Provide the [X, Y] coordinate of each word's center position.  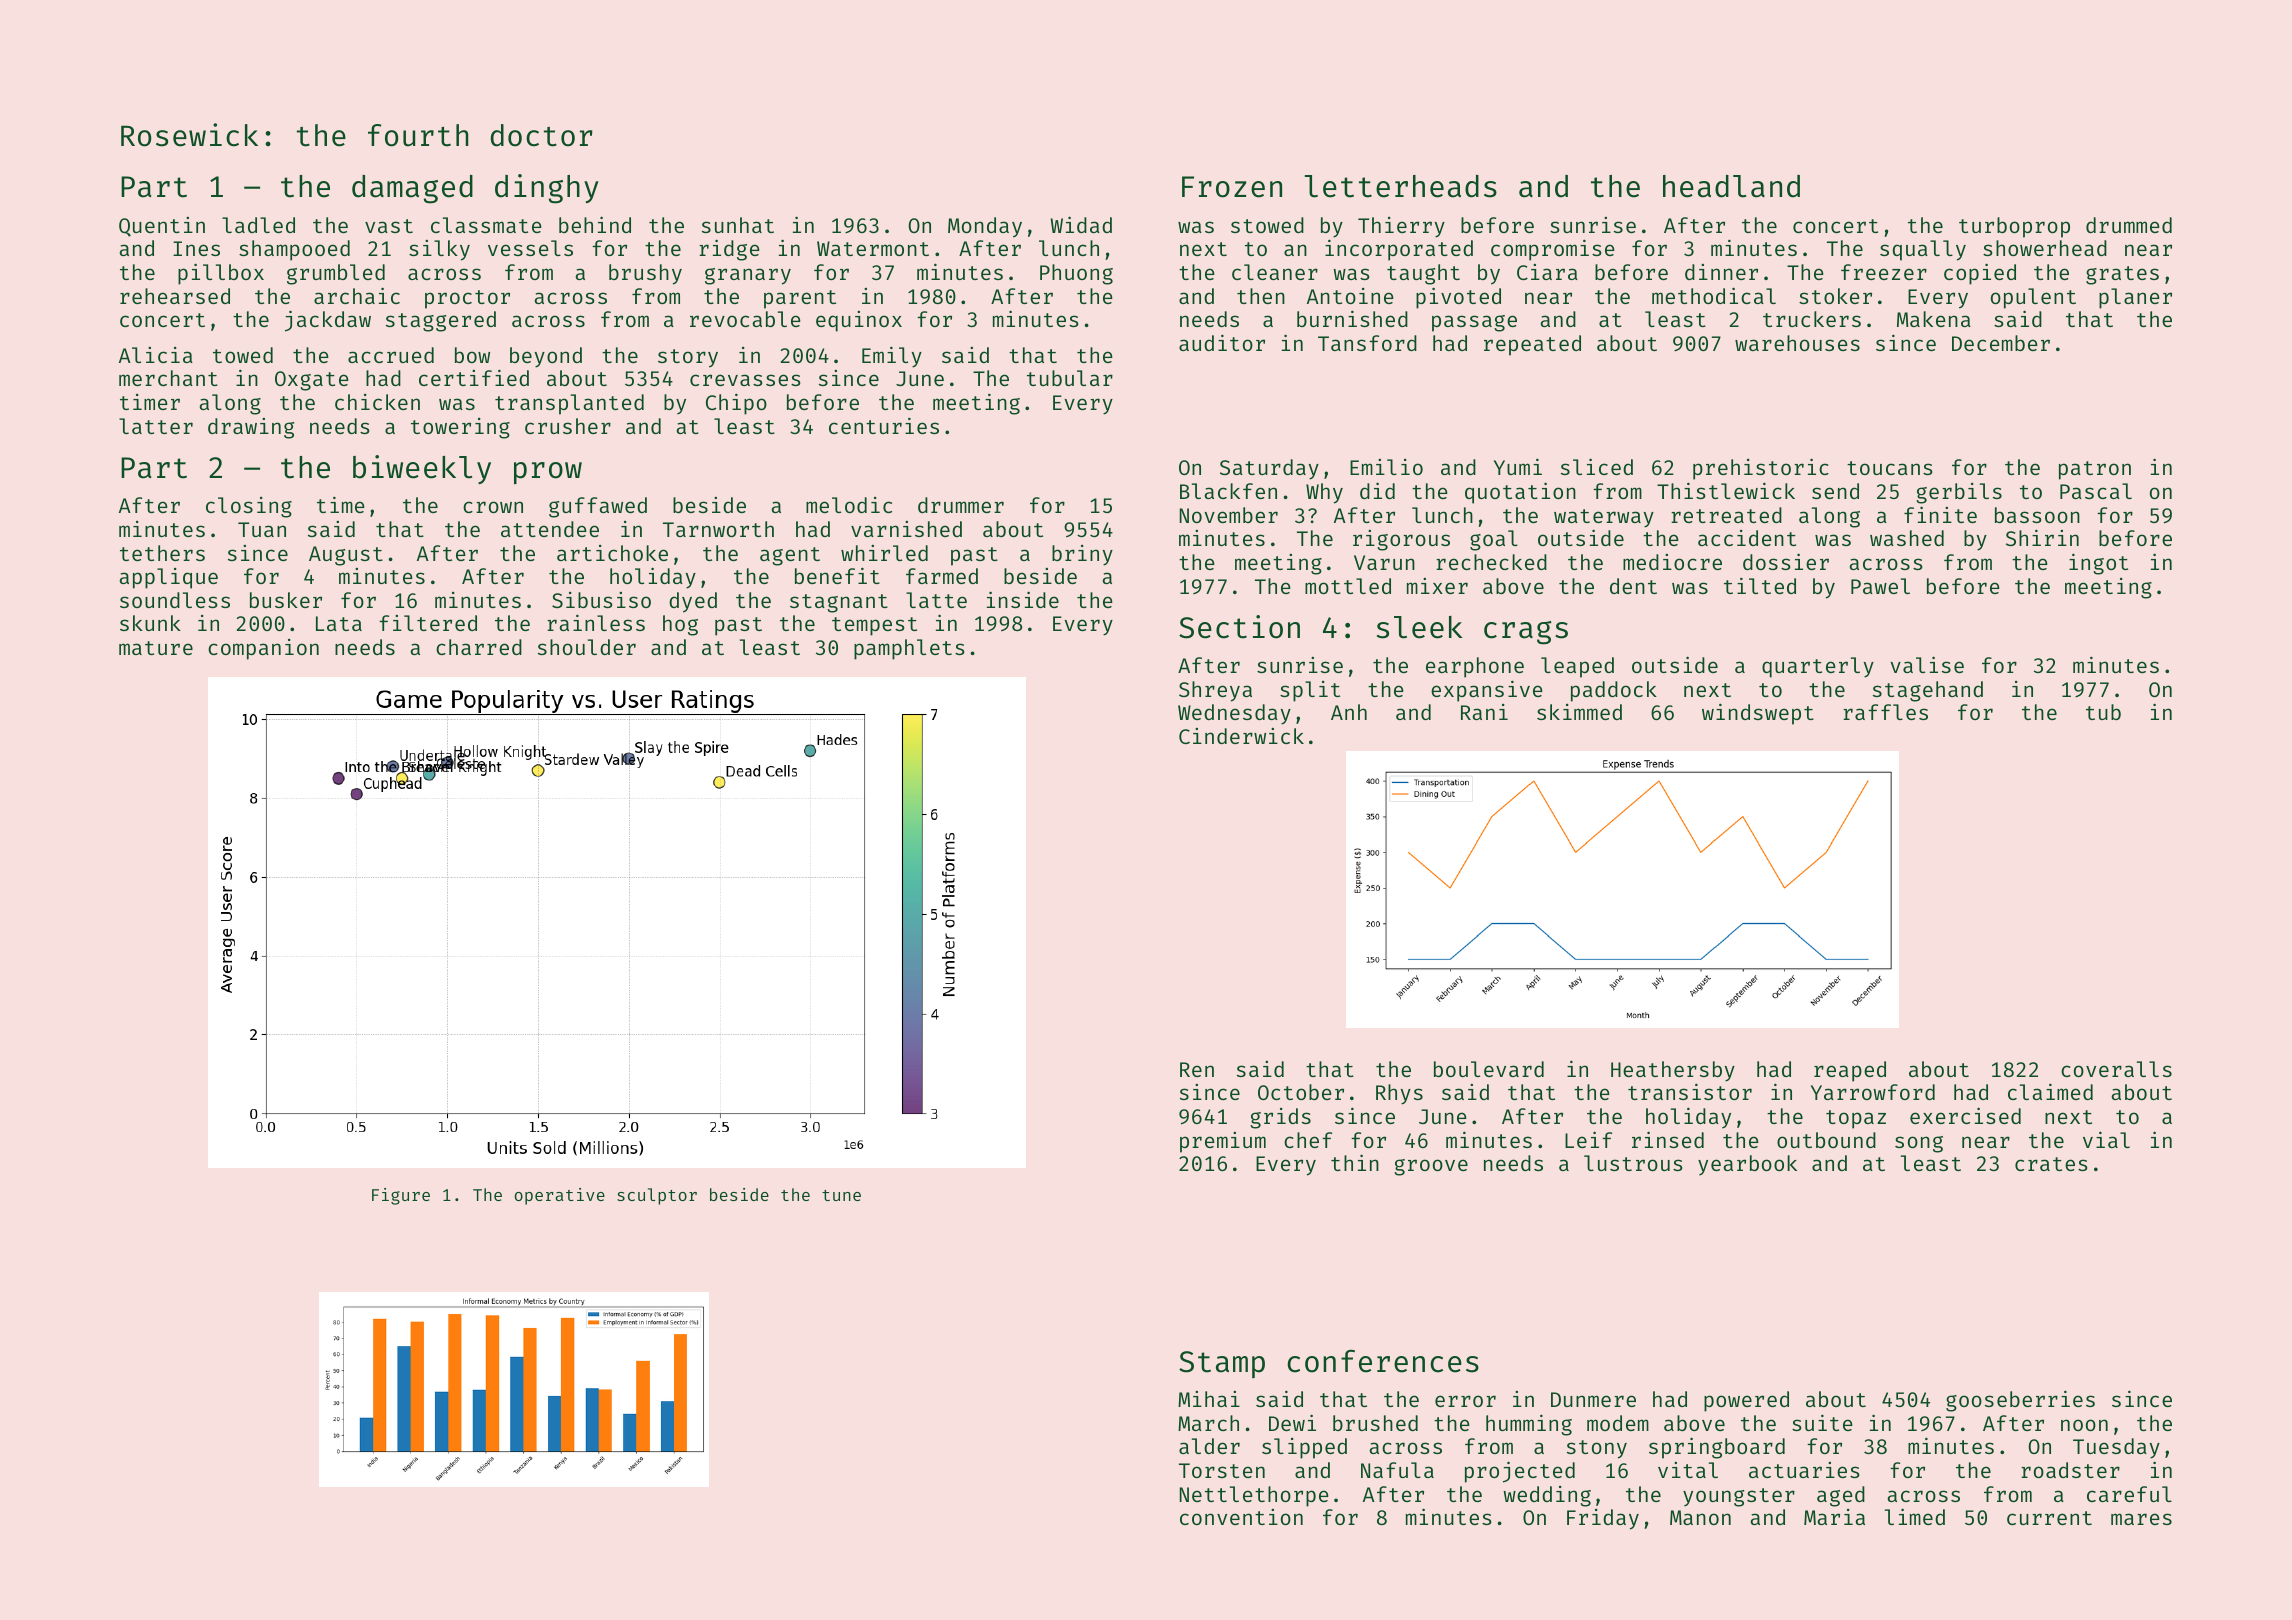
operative [559, 1196]
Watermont [873, 248]
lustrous [1633, 1163]
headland [1731, 186]
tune [841, 1195]
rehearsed [175, 296]
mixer [1437, 586]
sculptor [657, 1196]
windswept [1758, 714]
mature [156, 648]
